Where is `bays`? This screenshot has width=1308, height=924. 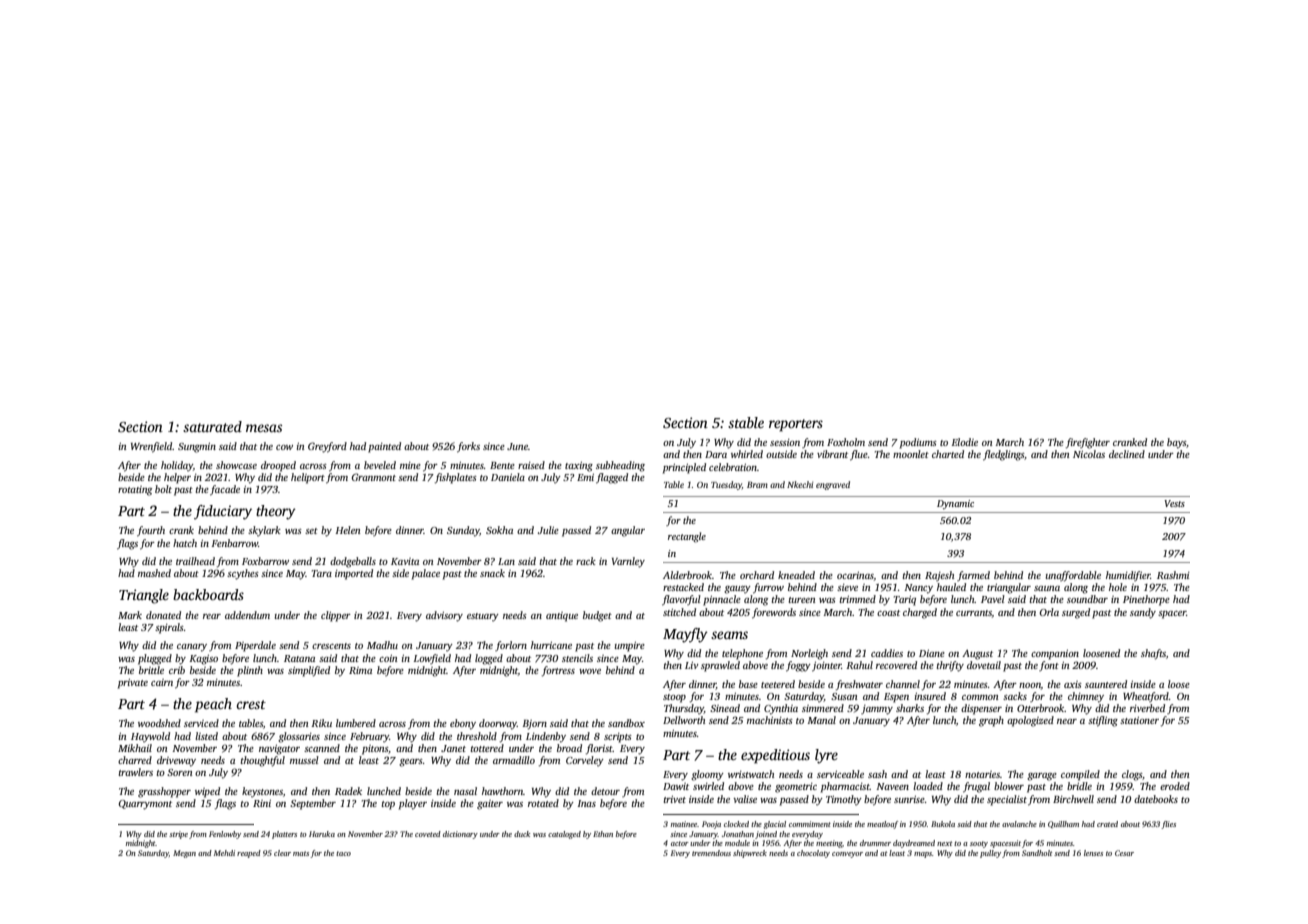
bays is located at coordinates (1176, 443).
